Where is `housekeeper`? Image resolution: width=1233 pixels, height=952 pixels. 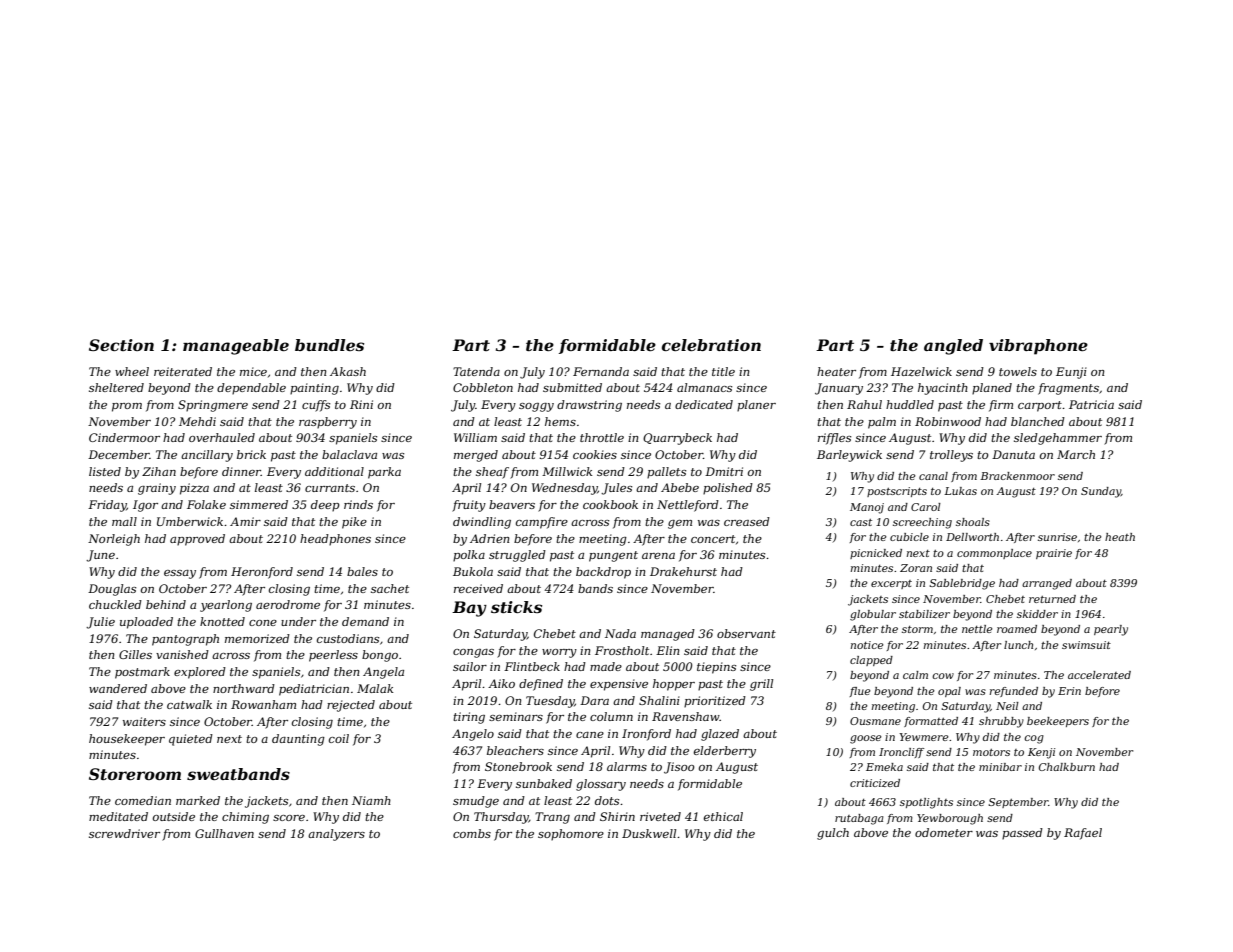
housekeeper is located at coordinates (127, 740).
